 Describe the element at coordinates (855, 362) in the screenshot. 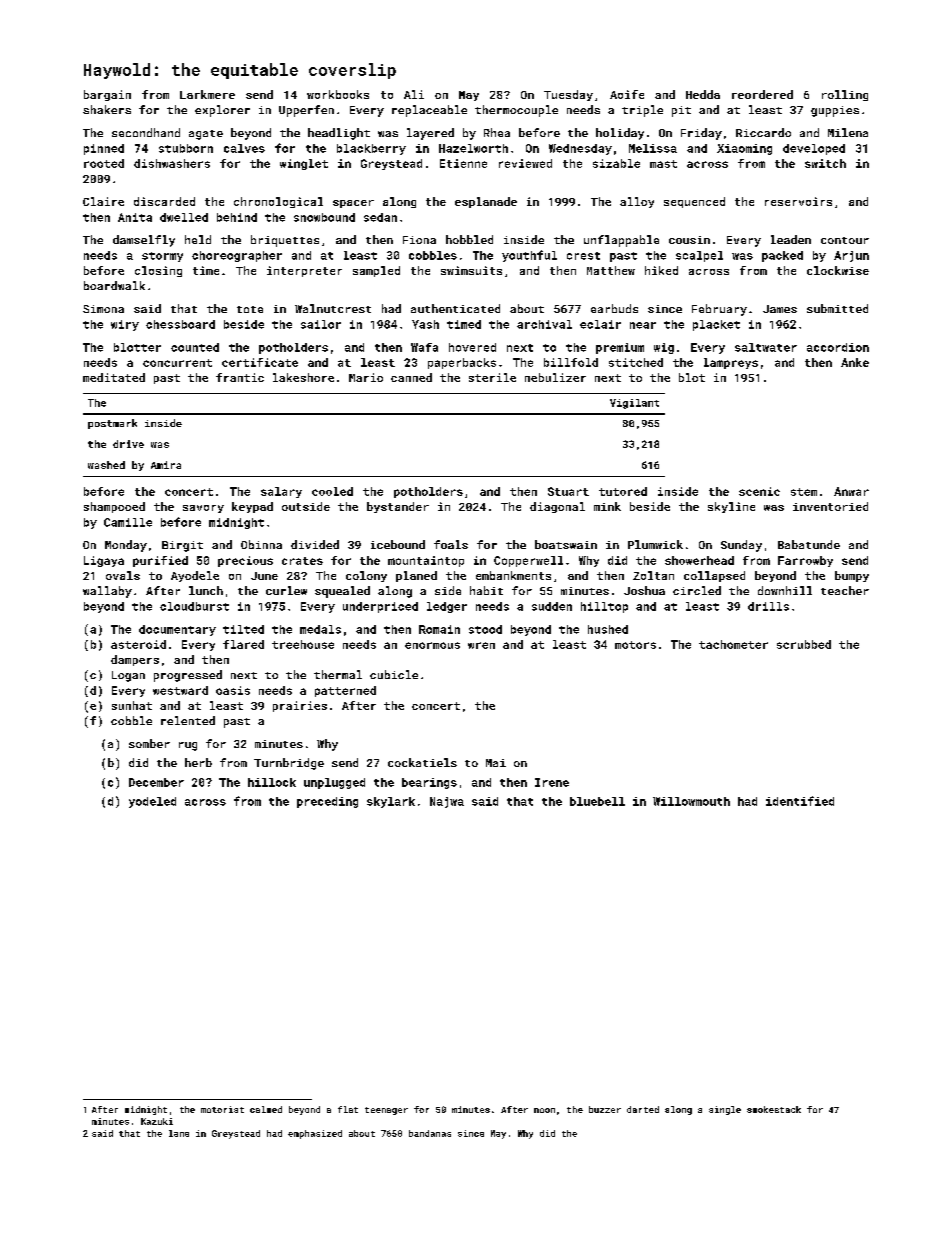

I see `Anke` at that location.
